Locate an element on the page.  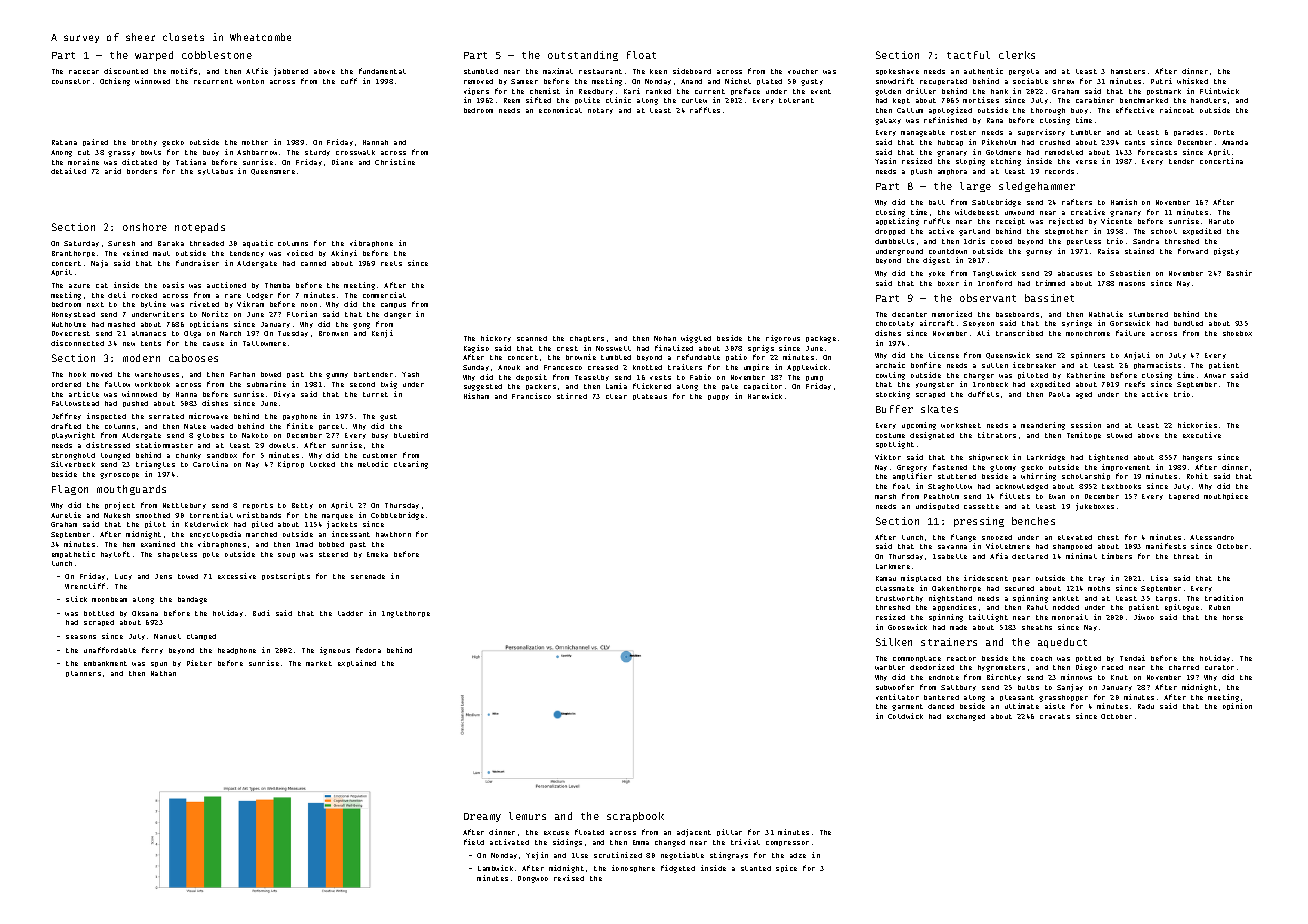
notary is located at coordinates (600, 111).
